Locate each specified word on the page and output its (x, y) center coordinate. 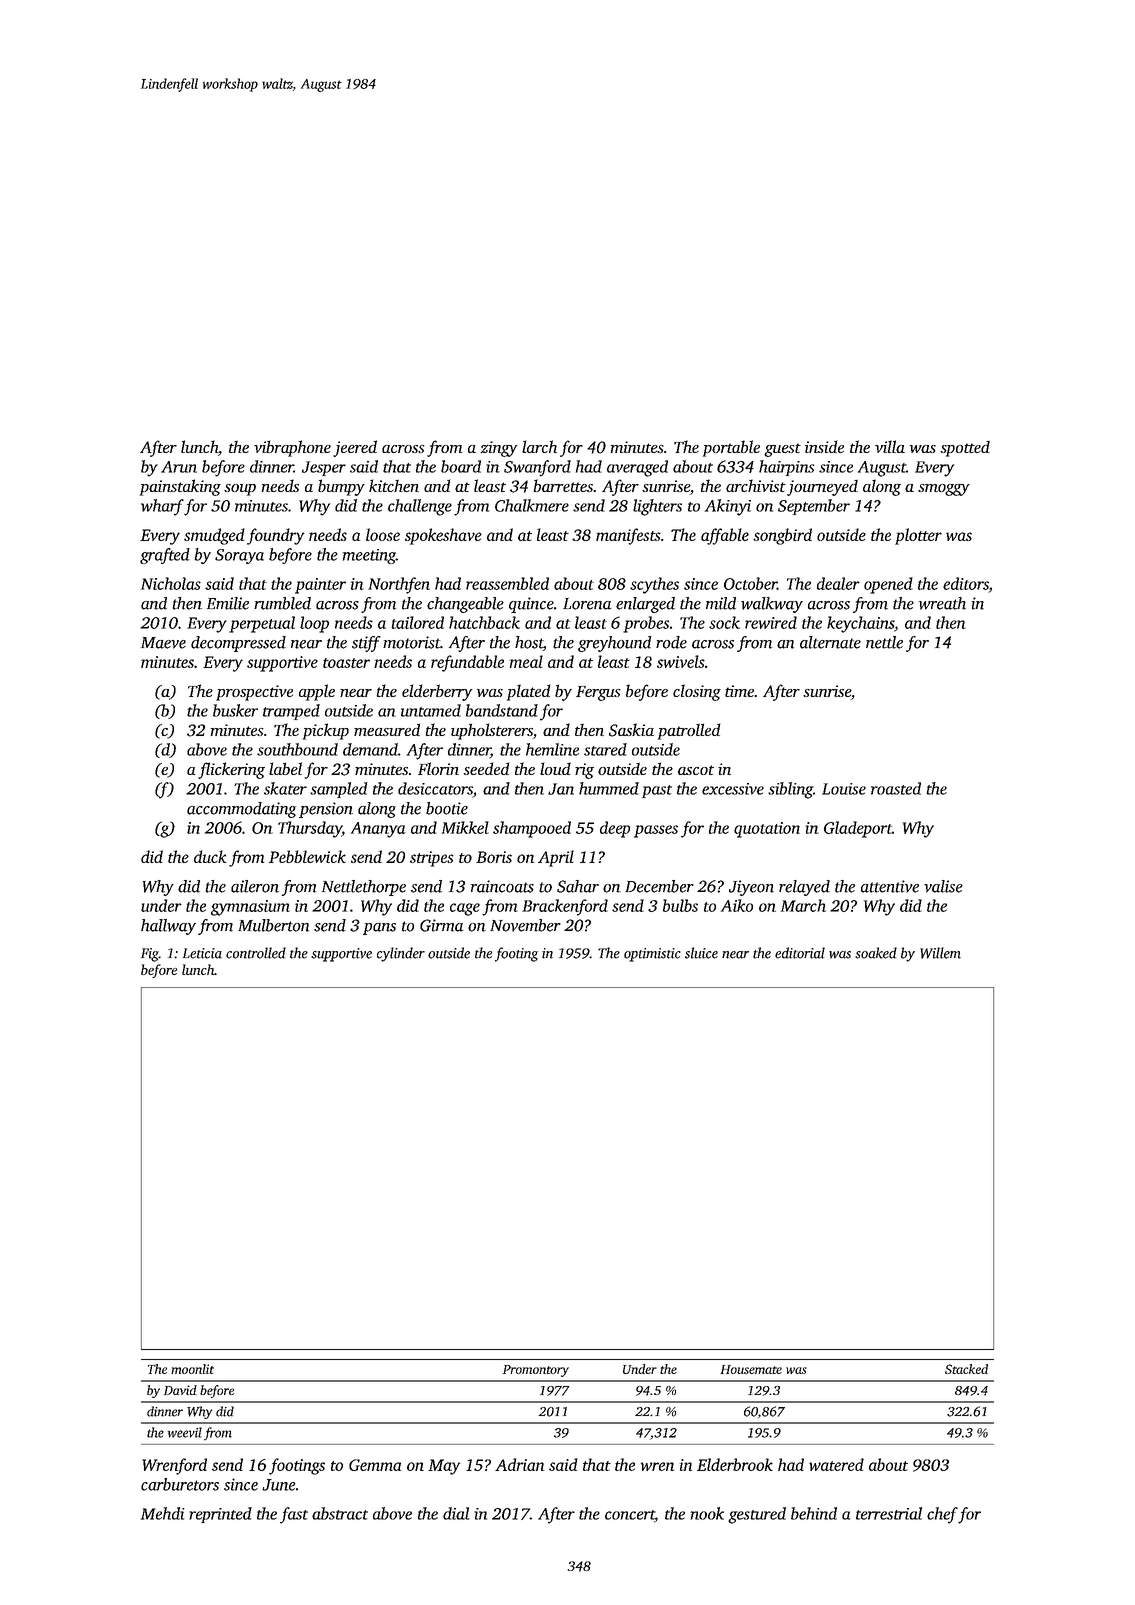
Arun (179, 467)
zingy (498, 449)
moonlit (192, 1369)
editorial (800, 953)
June (279, 1485)
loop (314, 624)
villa (890, 446)
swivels (681, 661)
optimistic (652, 955)
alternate (830, 642)
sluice (701, 953)
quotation (767, 830)
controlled (256, 953)
